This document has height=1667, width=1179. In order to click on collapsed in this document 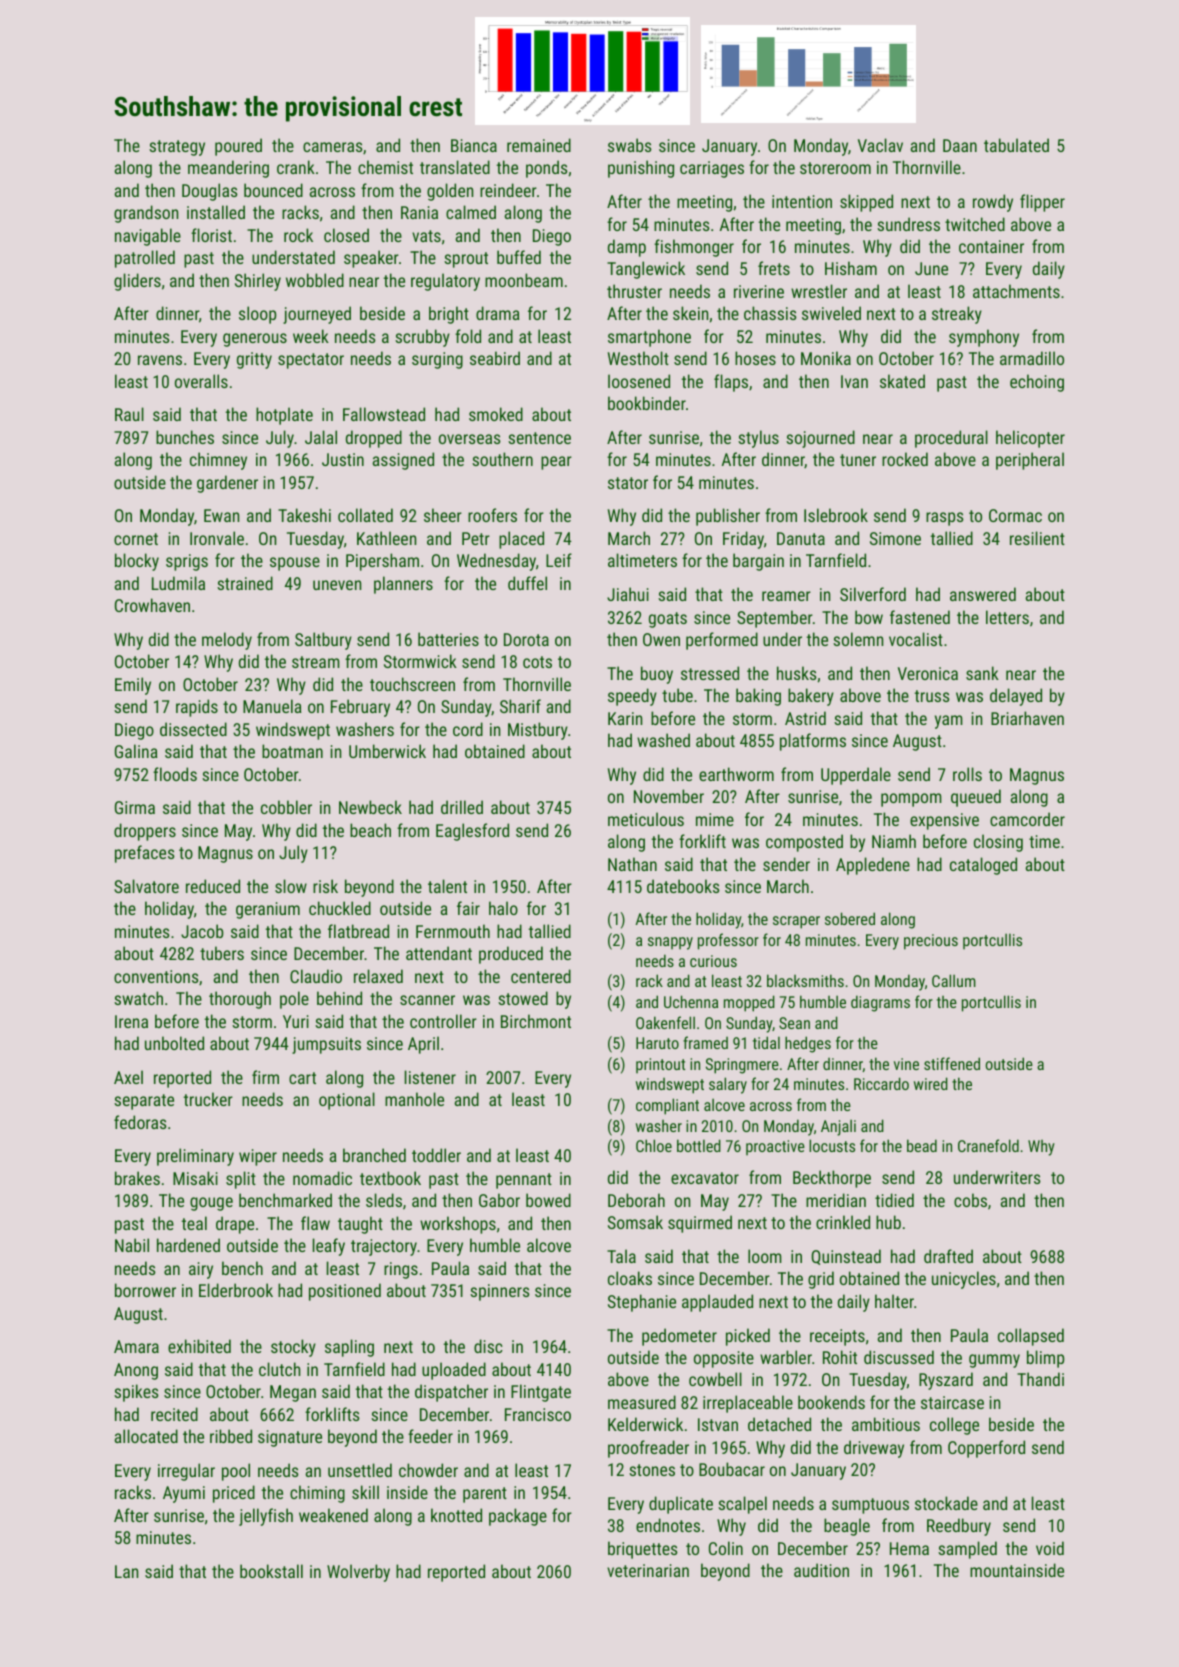, I will do `click(1031, 1337)`.
